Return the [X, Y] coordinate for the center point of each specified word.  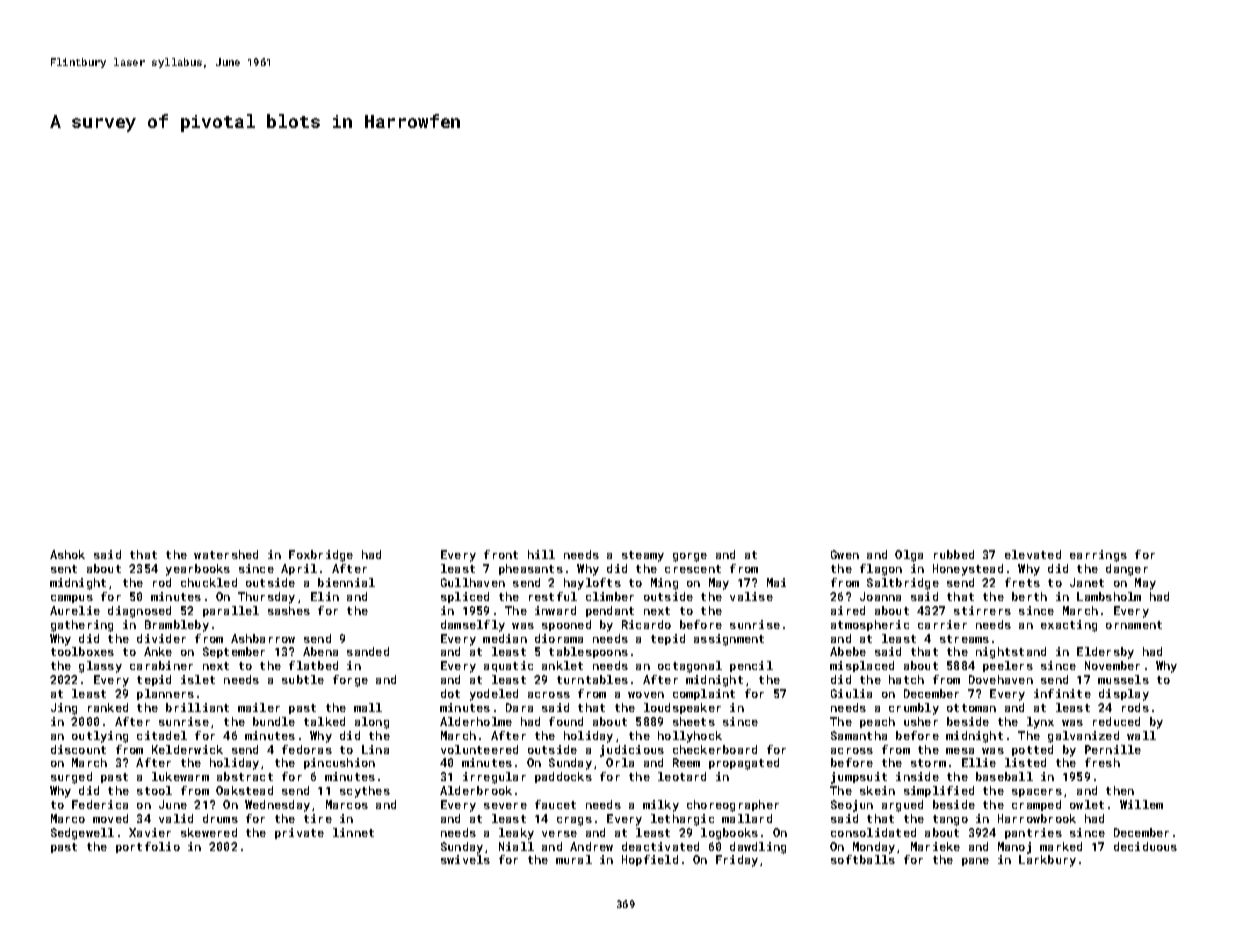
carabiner [161, 665]
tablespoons [588, 652]
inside [917, 776]
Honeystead [968, 570]
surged [71, 778]
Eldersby [1105, 653]
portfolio [148, 847]
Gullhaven [473, 582]
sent [64, 569]
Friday [737, 861]
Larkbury [1047, 861]
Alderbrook [476, 790]
